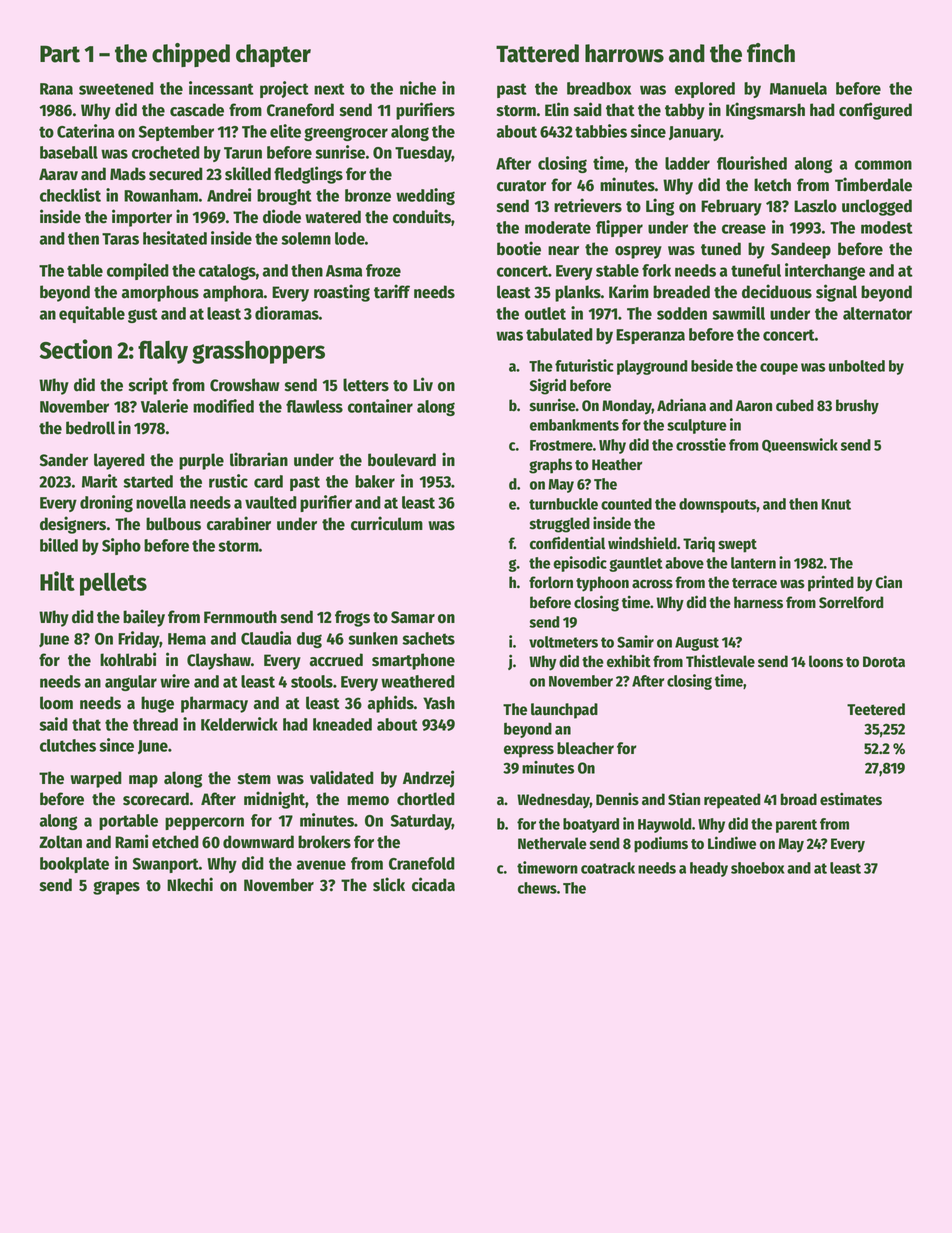 The height and width of the document is (1233, 952). Describe the element at coordinates (380, 406) in the document. I see `container` at that location.
